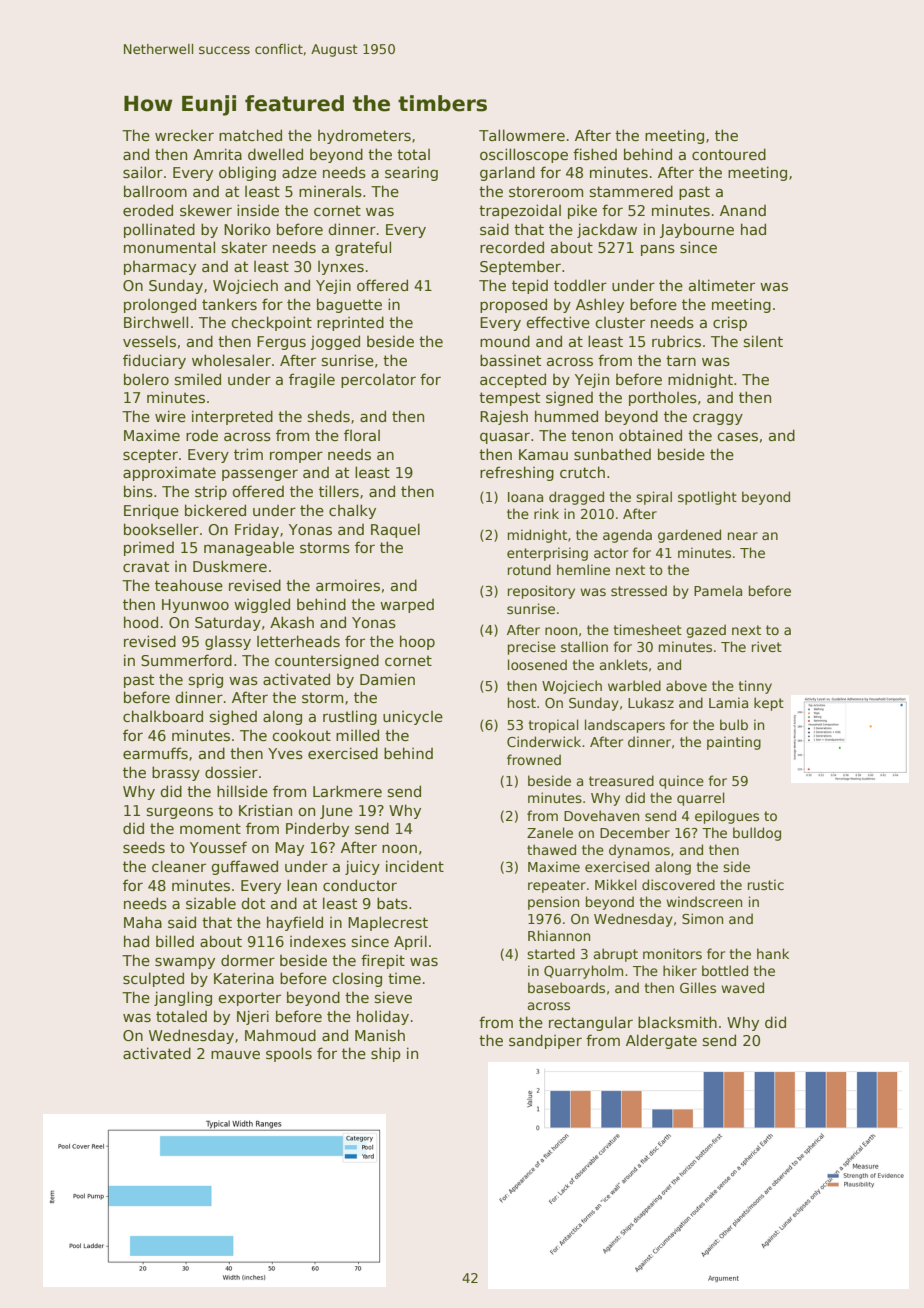 This screenshot has width=924, height=1308. What do you see at coordinates (184, 135) in the screenshot?
I see `wrecker` at bounding box center [184, 135].
